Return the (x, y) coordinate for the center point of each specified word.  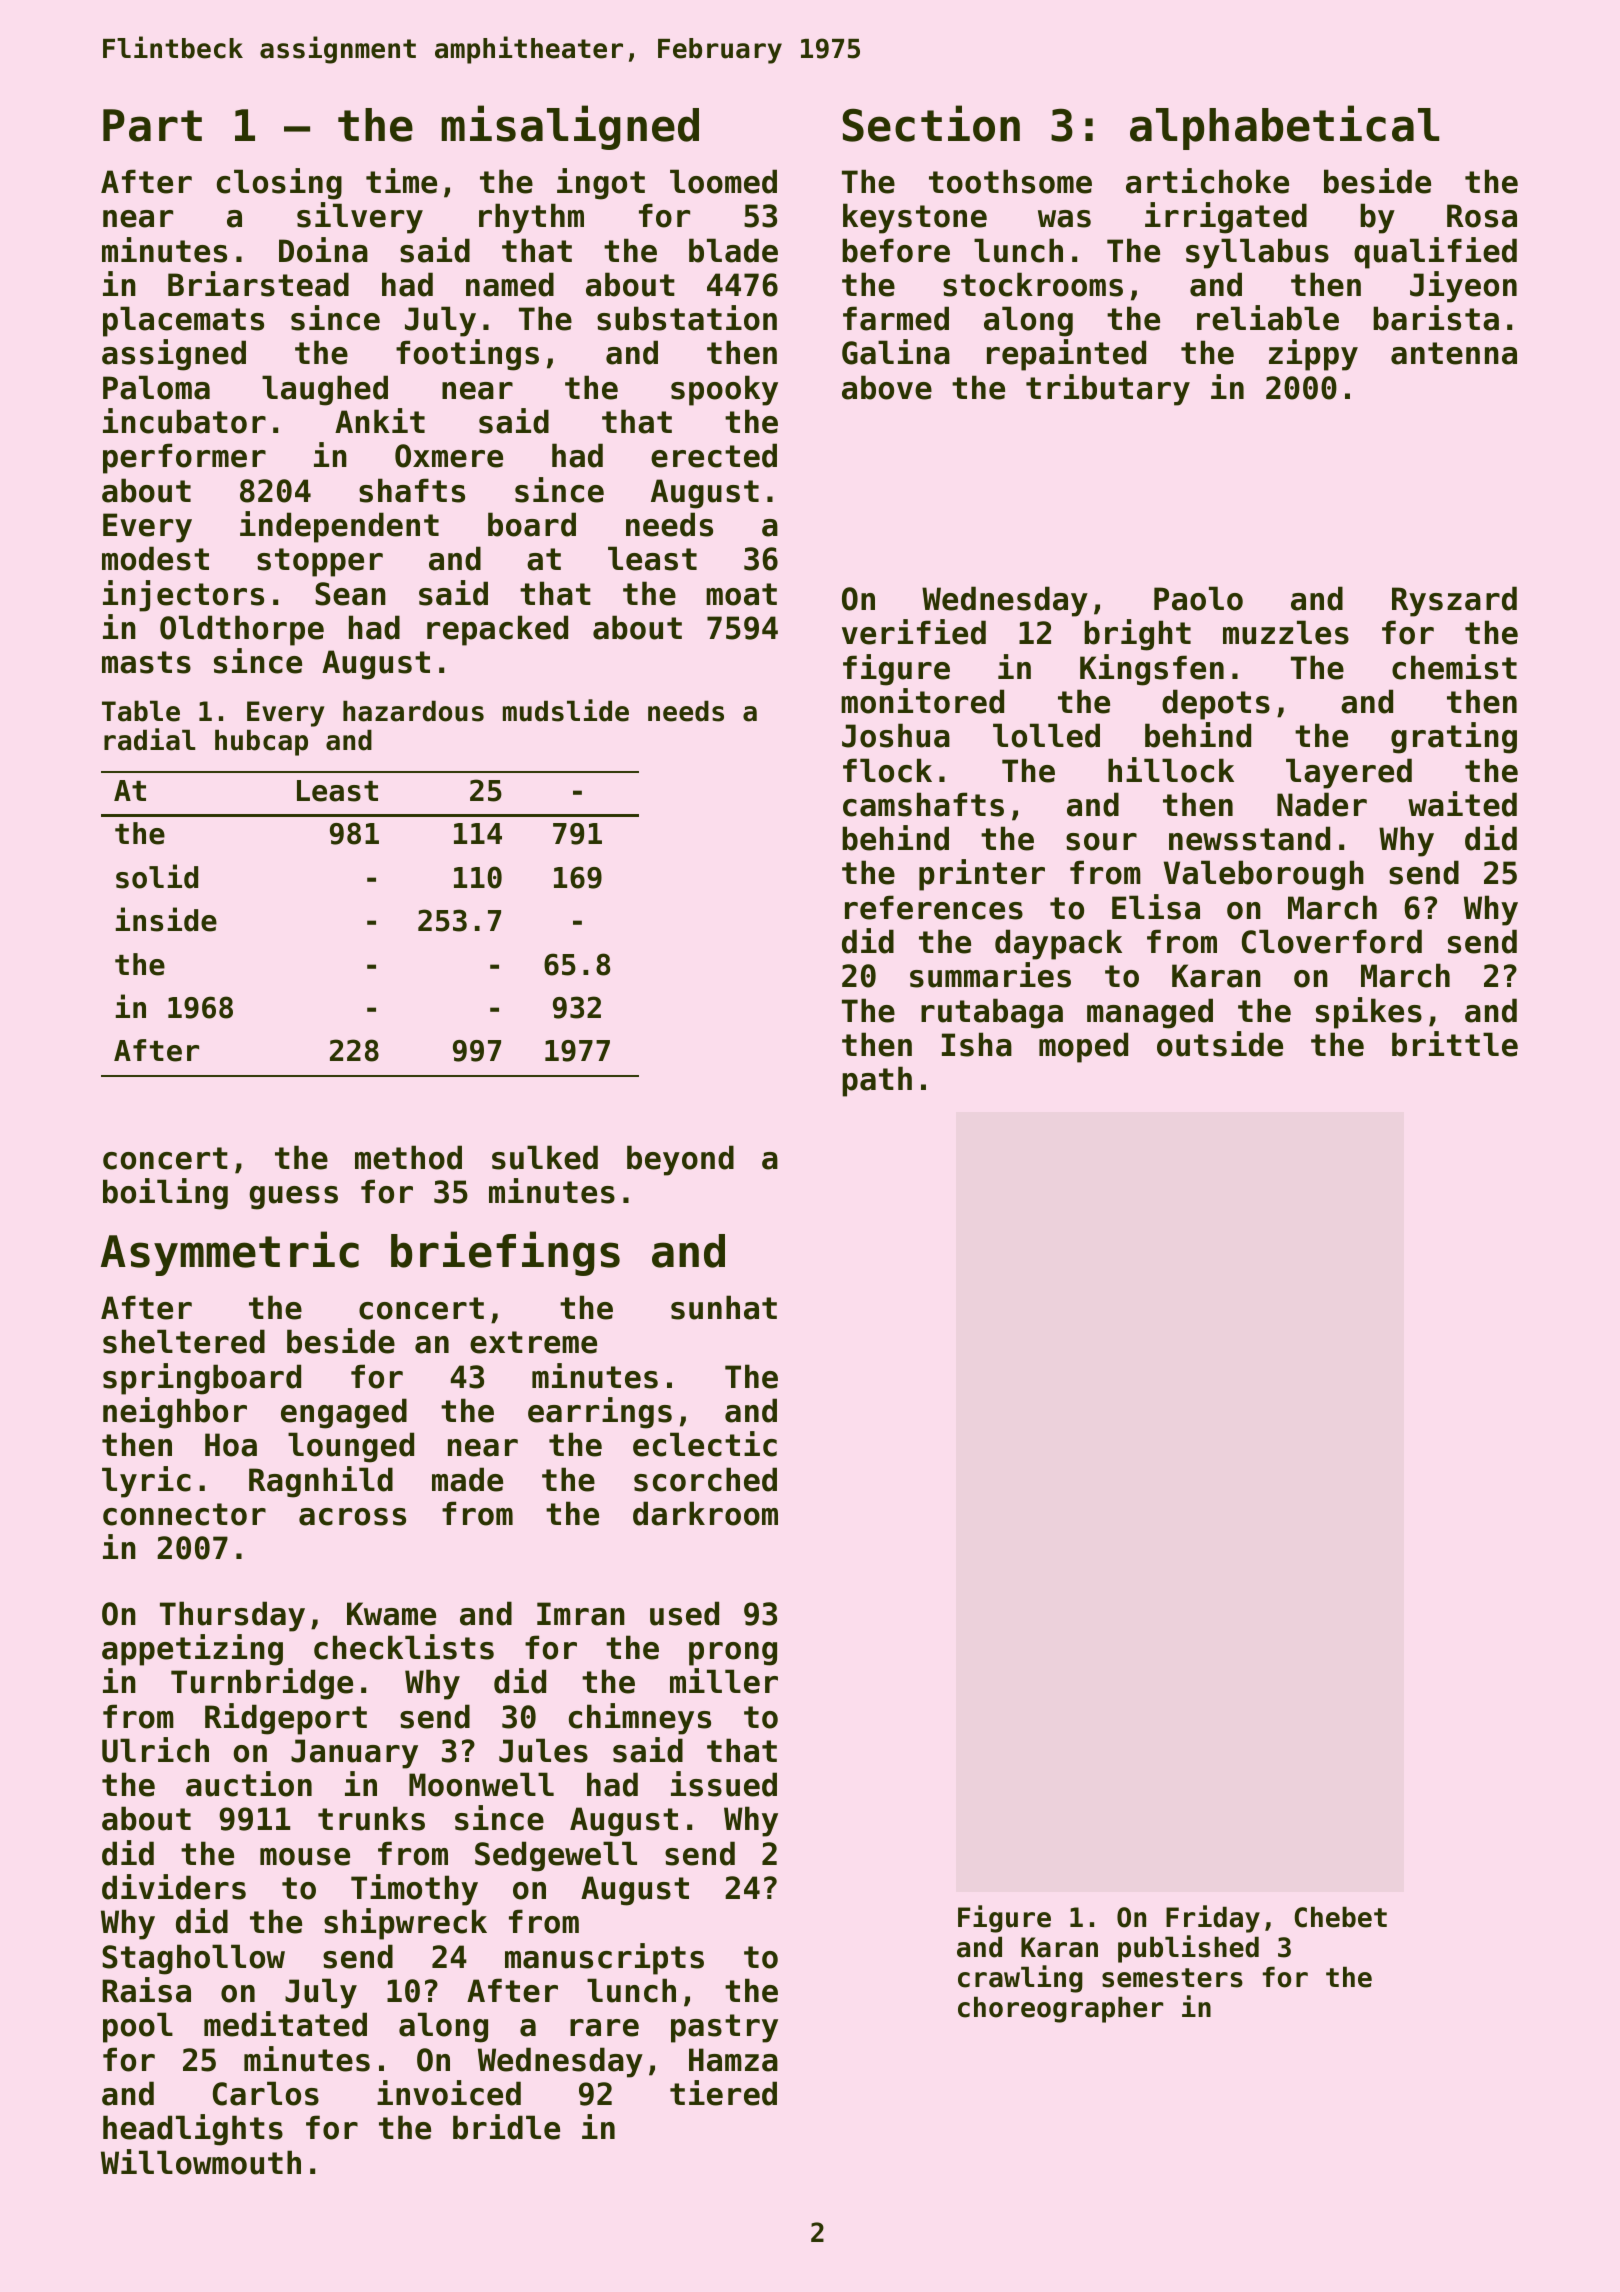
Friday (1213, 1919)
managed (1150, 1013)
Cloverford (1332, 941)
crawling (1020, 1979)
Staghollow (193, 1959)
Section (931, 123)
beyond (680, 1160)
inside (166, 919)
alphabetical (1284, 127)
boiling (165, 1194)
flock (887, 770)
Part (152, 125)
